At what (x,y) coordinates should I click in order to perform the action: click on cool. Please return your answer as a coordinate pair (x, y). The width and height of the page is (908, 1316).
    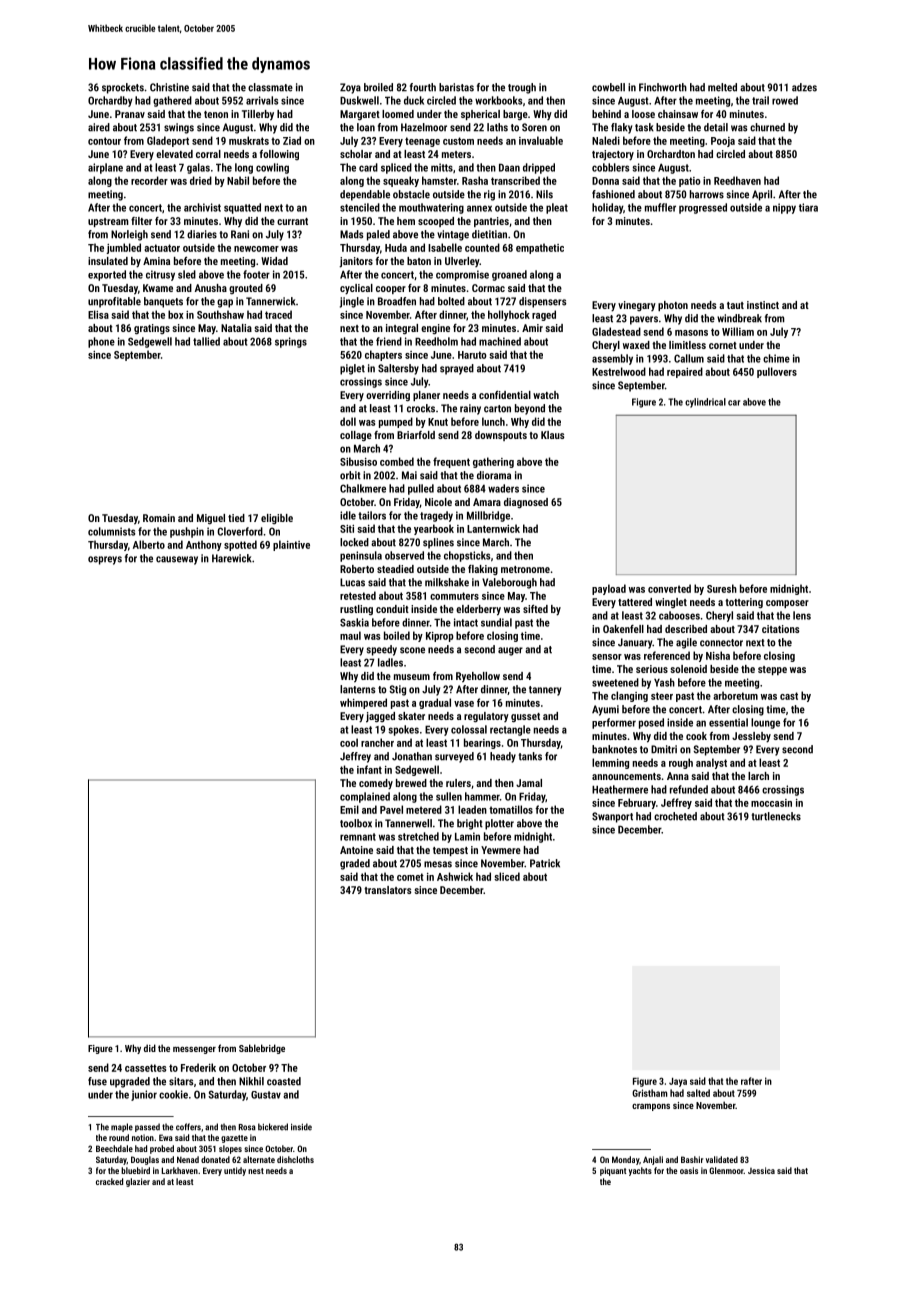
    Looking at the image, I should click on (349, 742).
